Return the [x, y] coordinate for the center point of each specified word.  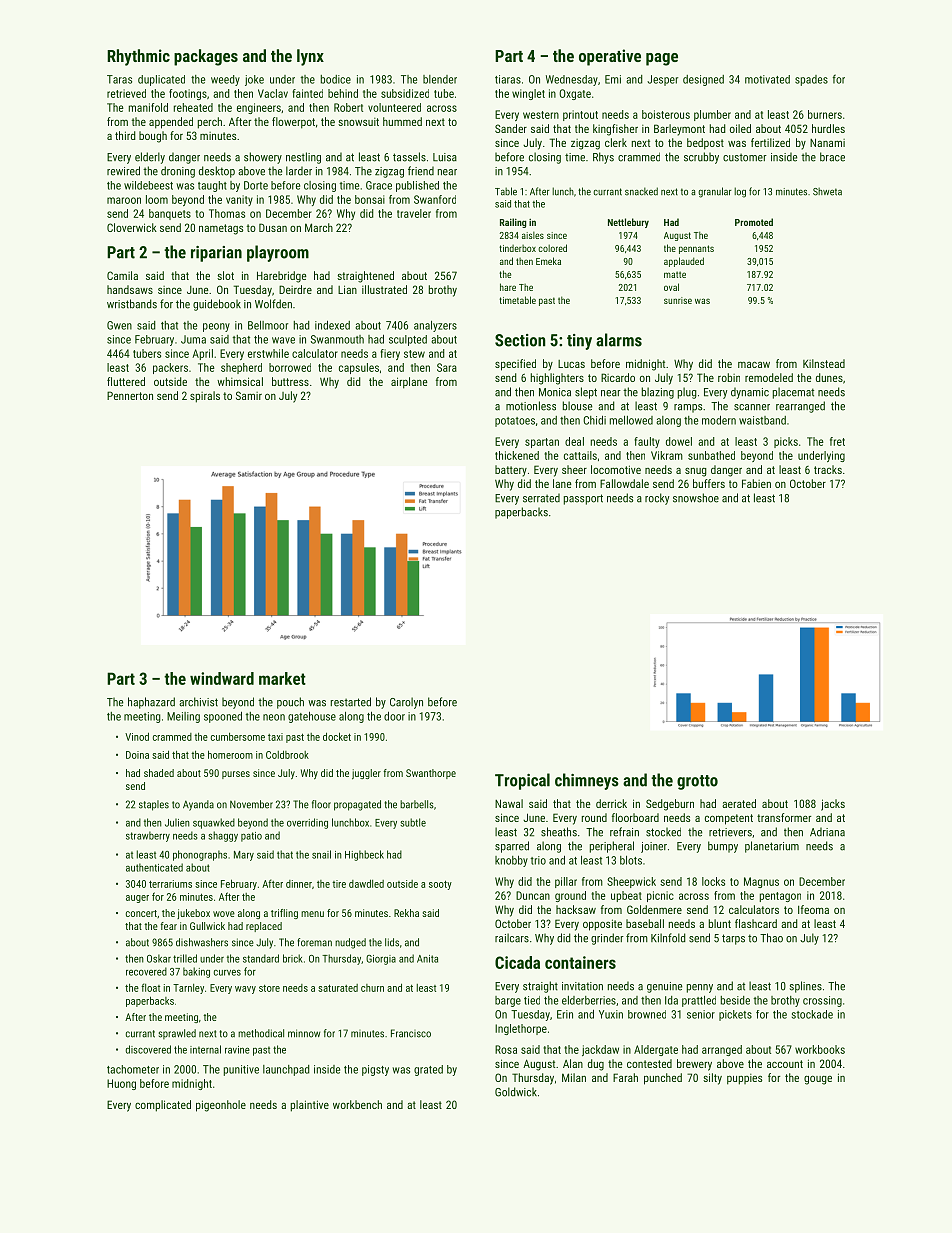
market [282, 678]
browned [647, 1014]
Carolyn [406, 703]
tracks [828, 469]
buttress [290, 381]
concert [141, 913]
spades [811, 80]
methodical [261, 1033]
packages [206, 57]
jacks [833, 805]
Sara [447, 367]
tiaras [508, 79]
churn [372, 988]
